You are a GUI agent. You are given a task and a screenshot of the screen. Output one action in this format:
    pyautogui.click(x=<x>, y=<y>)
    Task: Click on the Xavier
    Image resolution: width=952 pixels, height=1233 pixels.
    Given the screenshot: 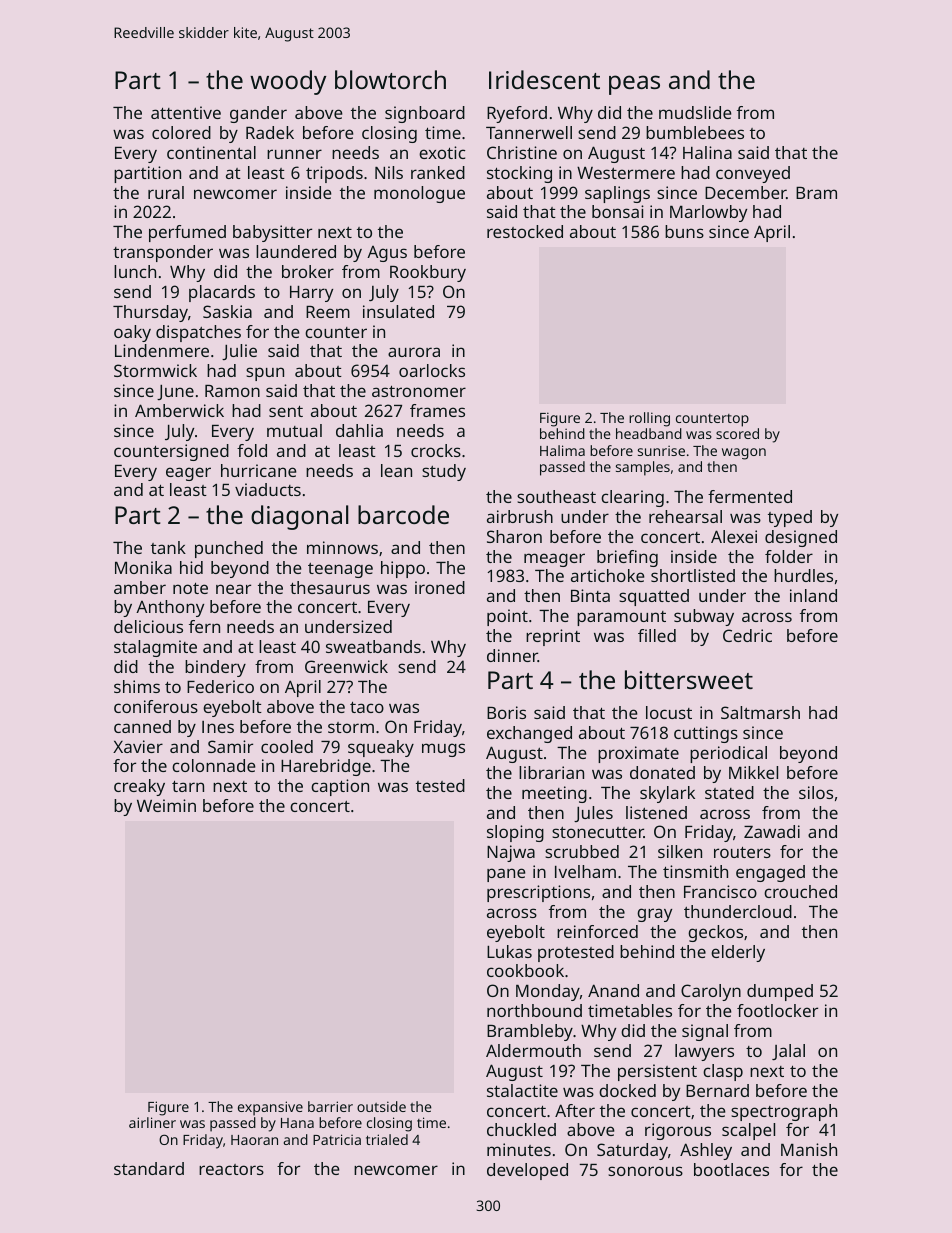 What is the action you would take?
    pyautogui.click(x=138, y=746)
